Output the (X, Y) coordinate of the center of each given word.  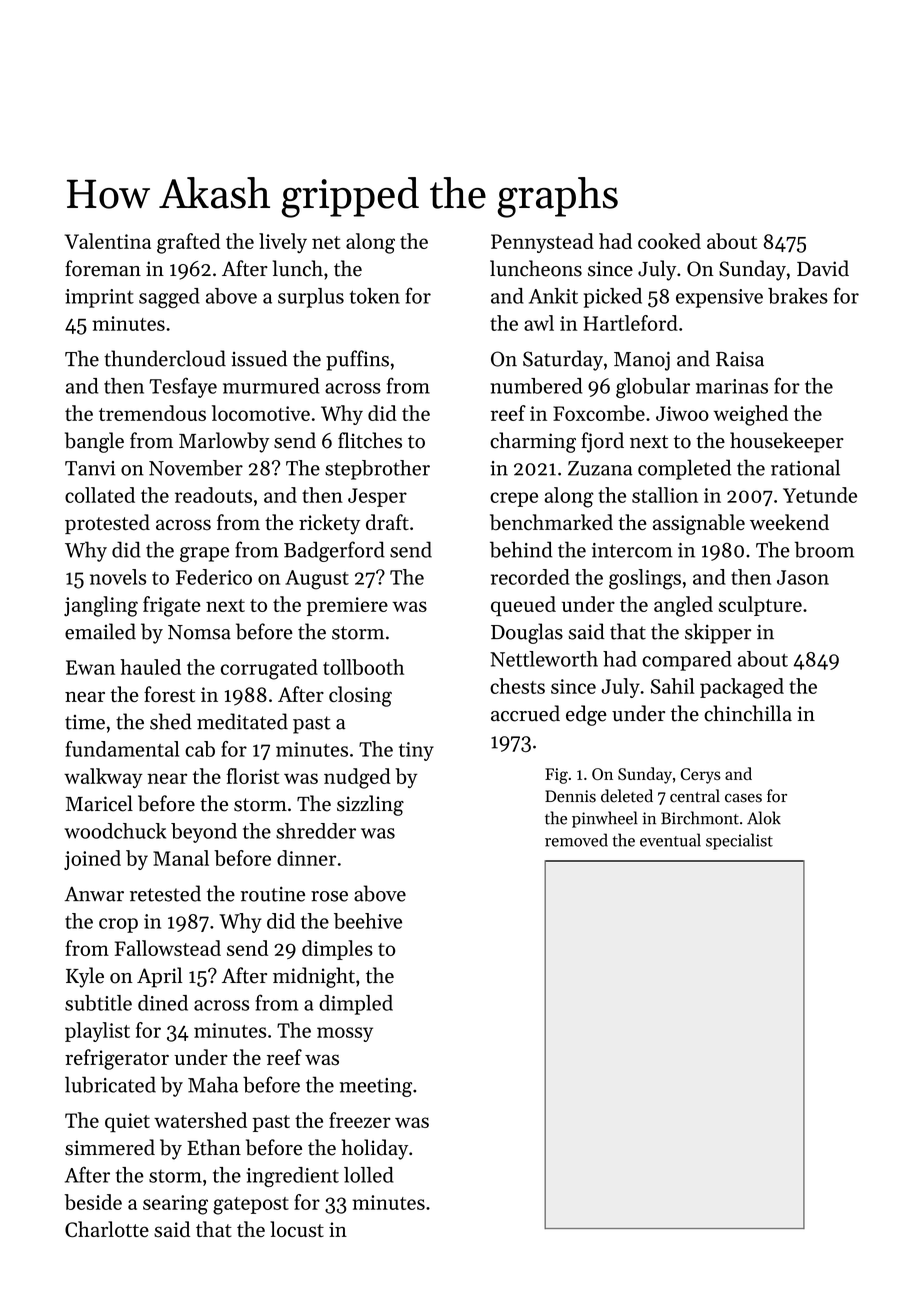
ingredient (293, 1177)
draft (387, 522)
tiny (416, 751)
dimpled (356, 1005)
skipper (718, 633)
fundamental (122, 749)
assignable (699, 524)
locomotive (261, 413)
